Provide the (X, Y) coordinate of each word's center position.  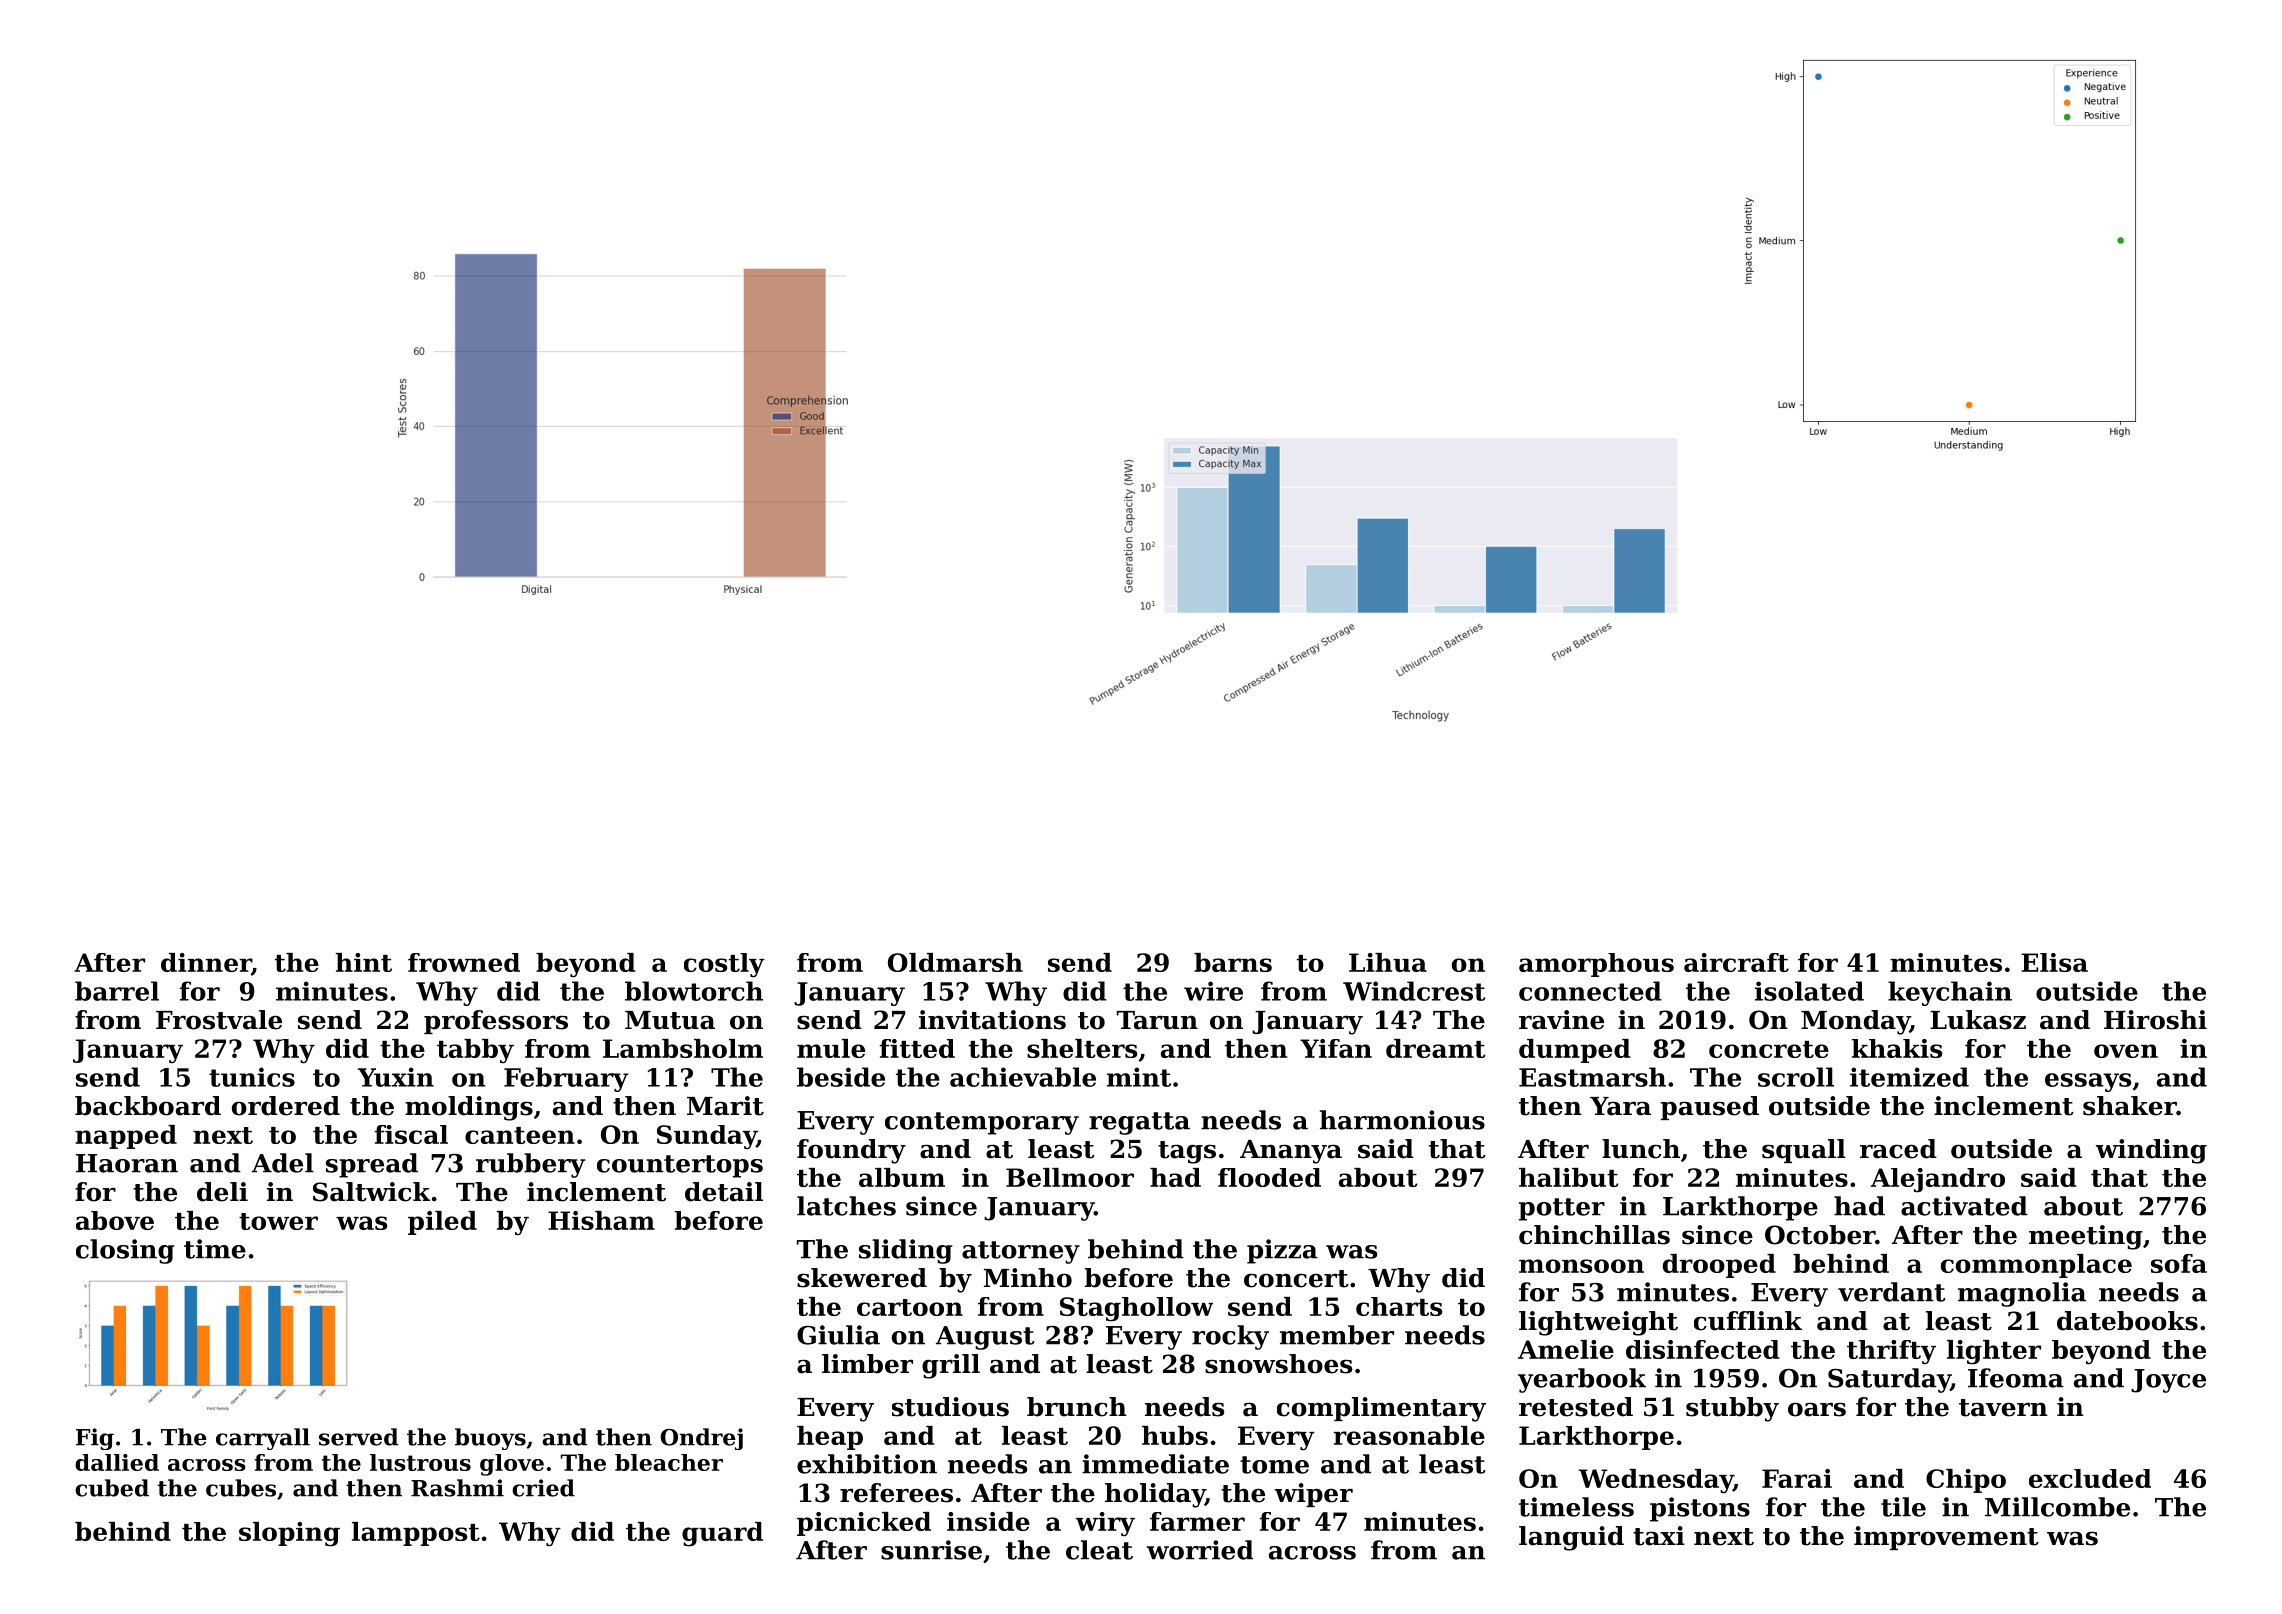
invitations (992, 1020)
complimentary (1381, 1409)
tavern (2003, 1408)
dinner (206, 964)
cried (543, 1488)
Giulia (838, 1335)
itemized (1909, 1077)
